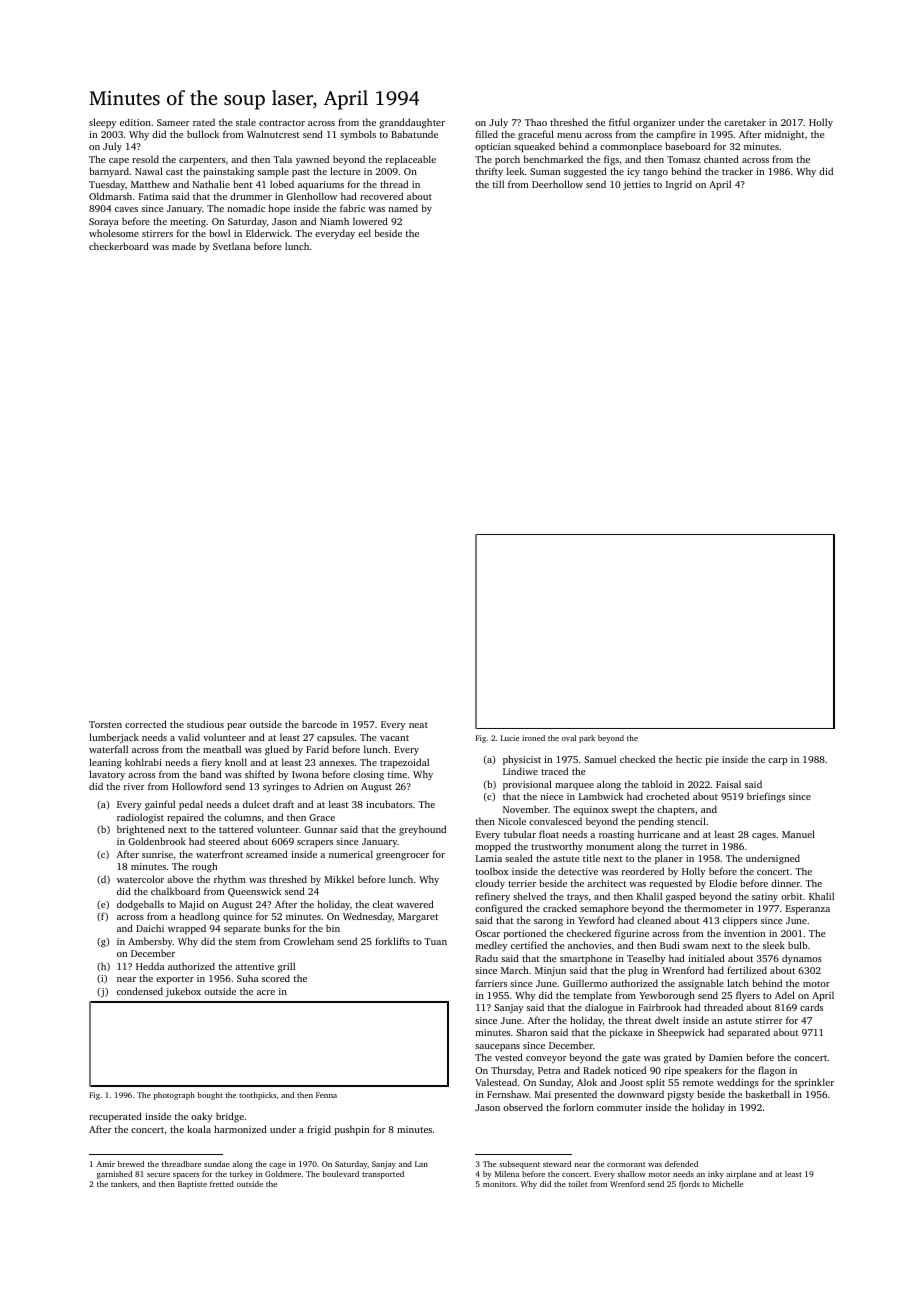  What do you see at coordinates (135, 122) in the page?
I see `edition` at bounding box center [135, 122].
